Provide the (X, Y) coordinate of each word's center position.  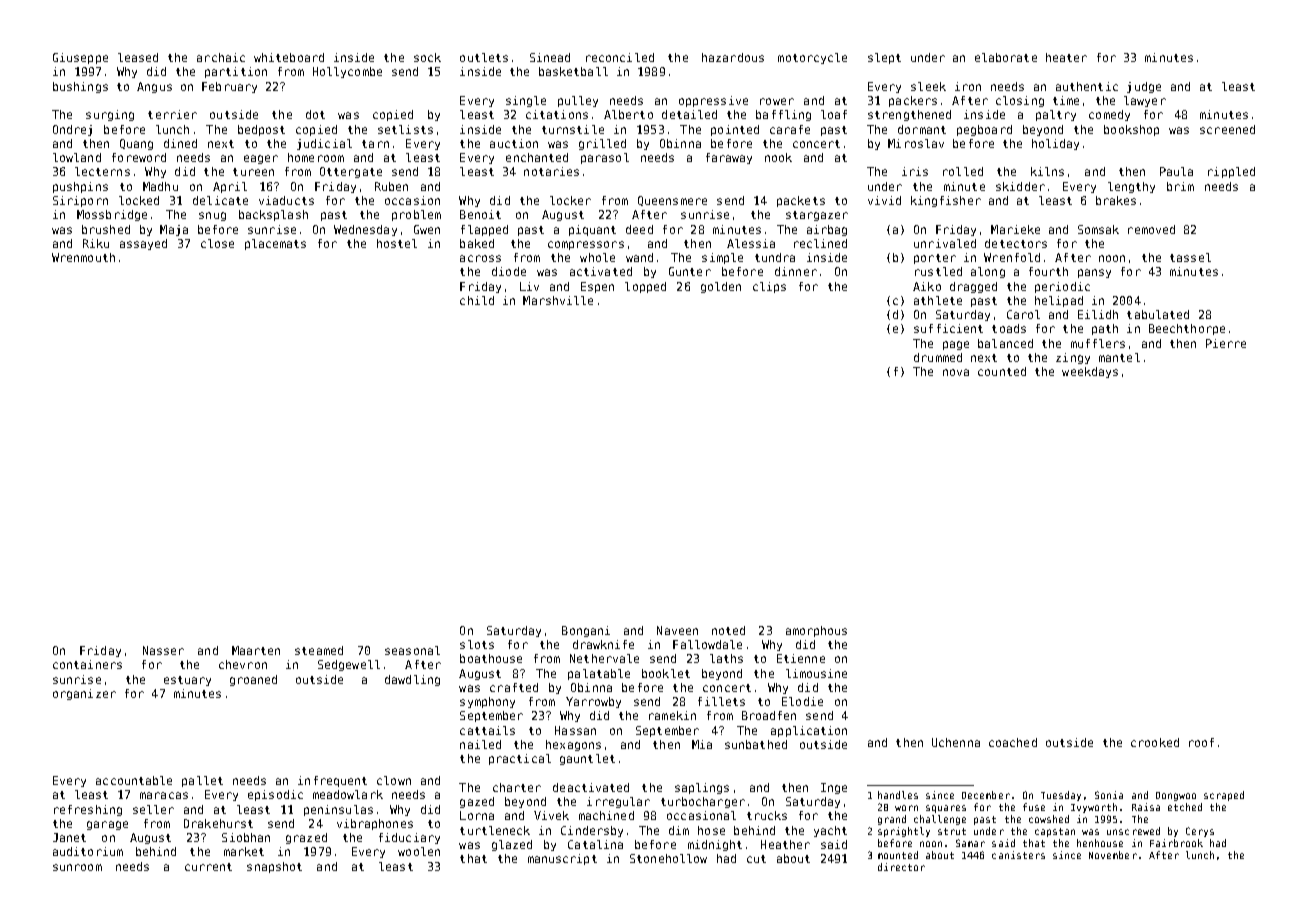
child (477, 300)
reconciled (620, 57)
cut (756, 859)
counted (1002, 371)
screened (1227, 129)
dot (315, 114)
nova (956, 372)
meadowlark (348, 794)
